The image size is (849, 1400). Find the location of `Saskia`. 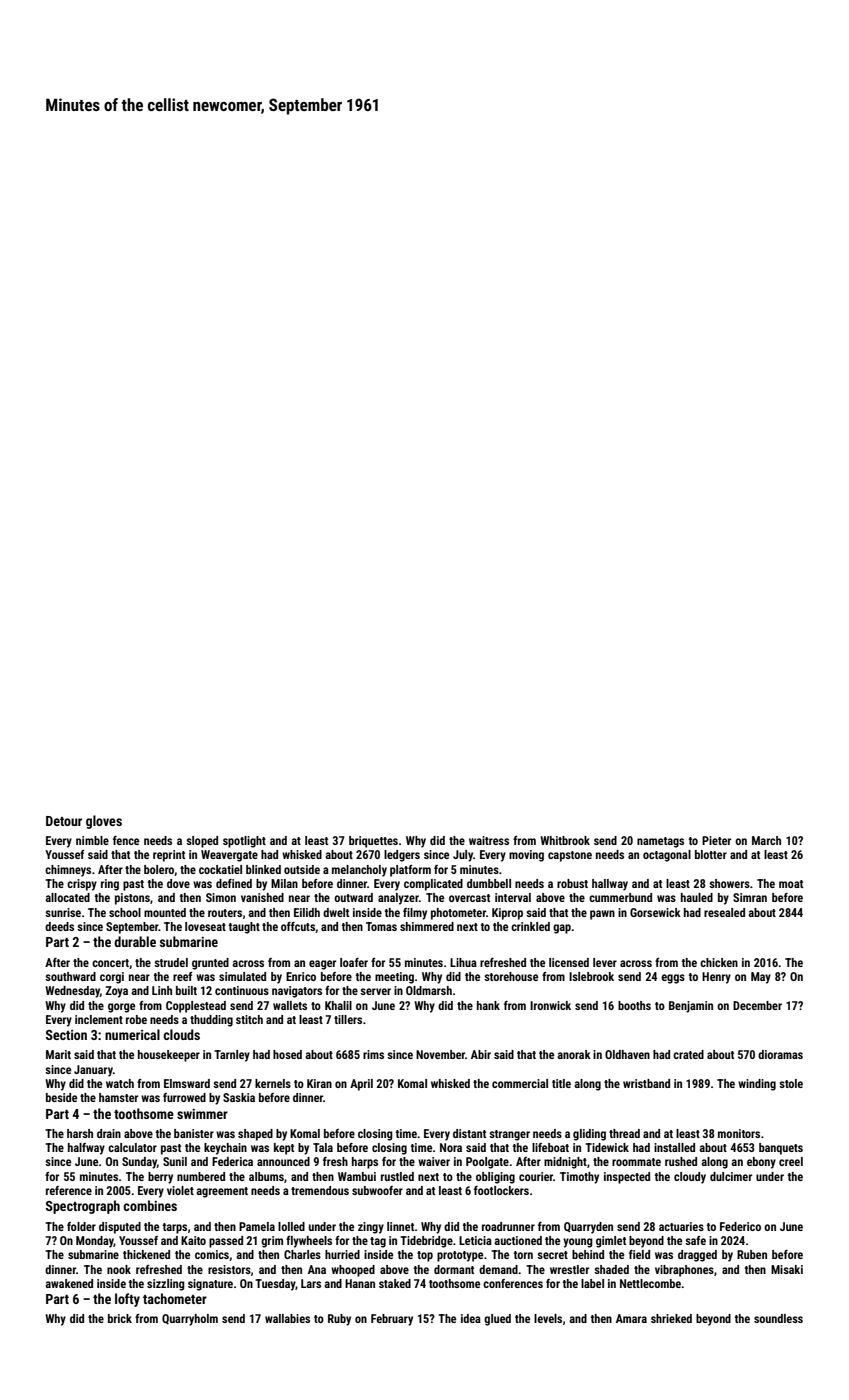

Saskia is located at coordinates (239, 1097).
